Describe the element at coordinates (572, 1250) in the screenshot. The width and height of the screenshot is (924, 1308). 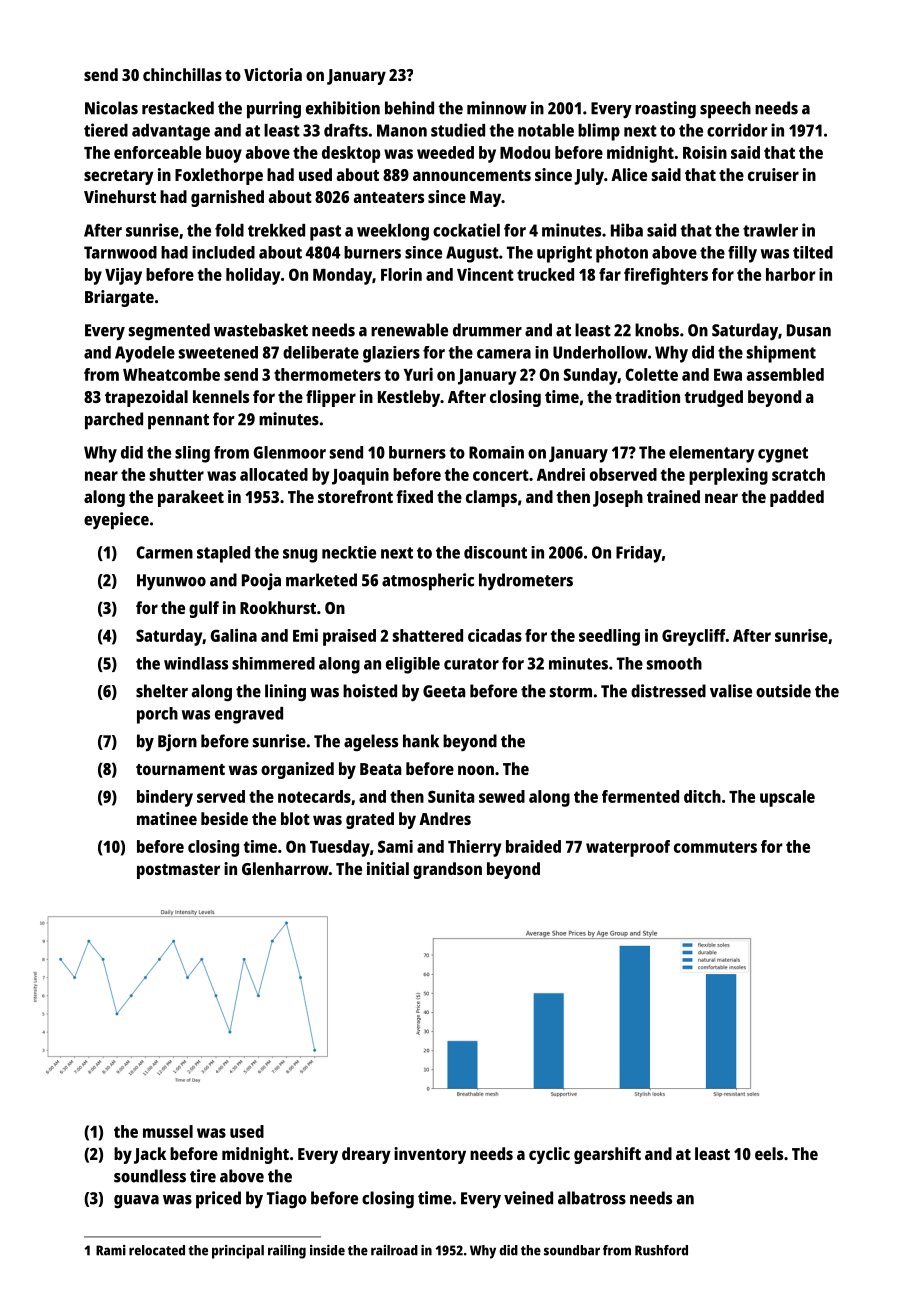
I see `soundbar` at that location.
